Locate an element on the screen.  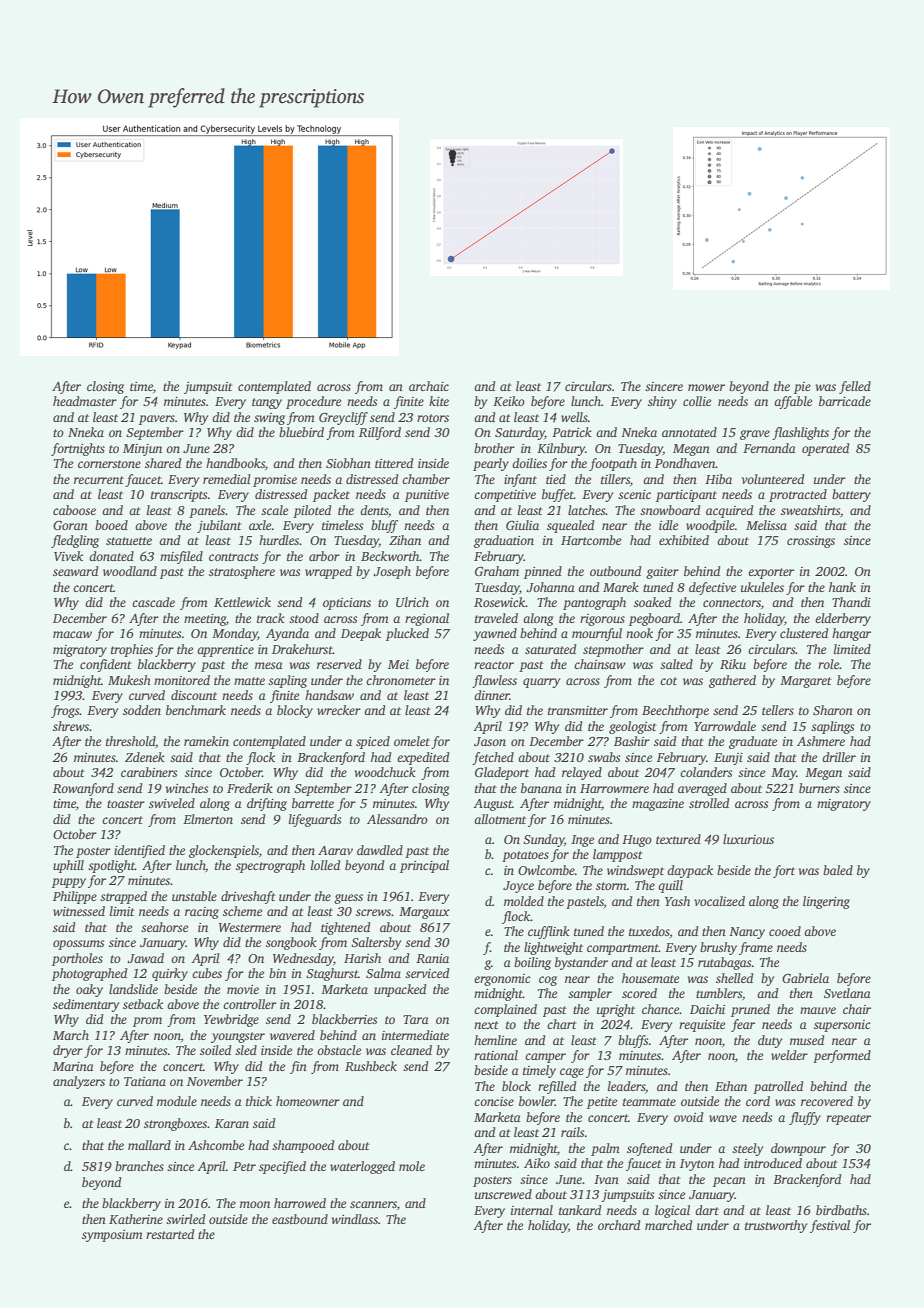
handbooks is located at coordinates (235, 463).
